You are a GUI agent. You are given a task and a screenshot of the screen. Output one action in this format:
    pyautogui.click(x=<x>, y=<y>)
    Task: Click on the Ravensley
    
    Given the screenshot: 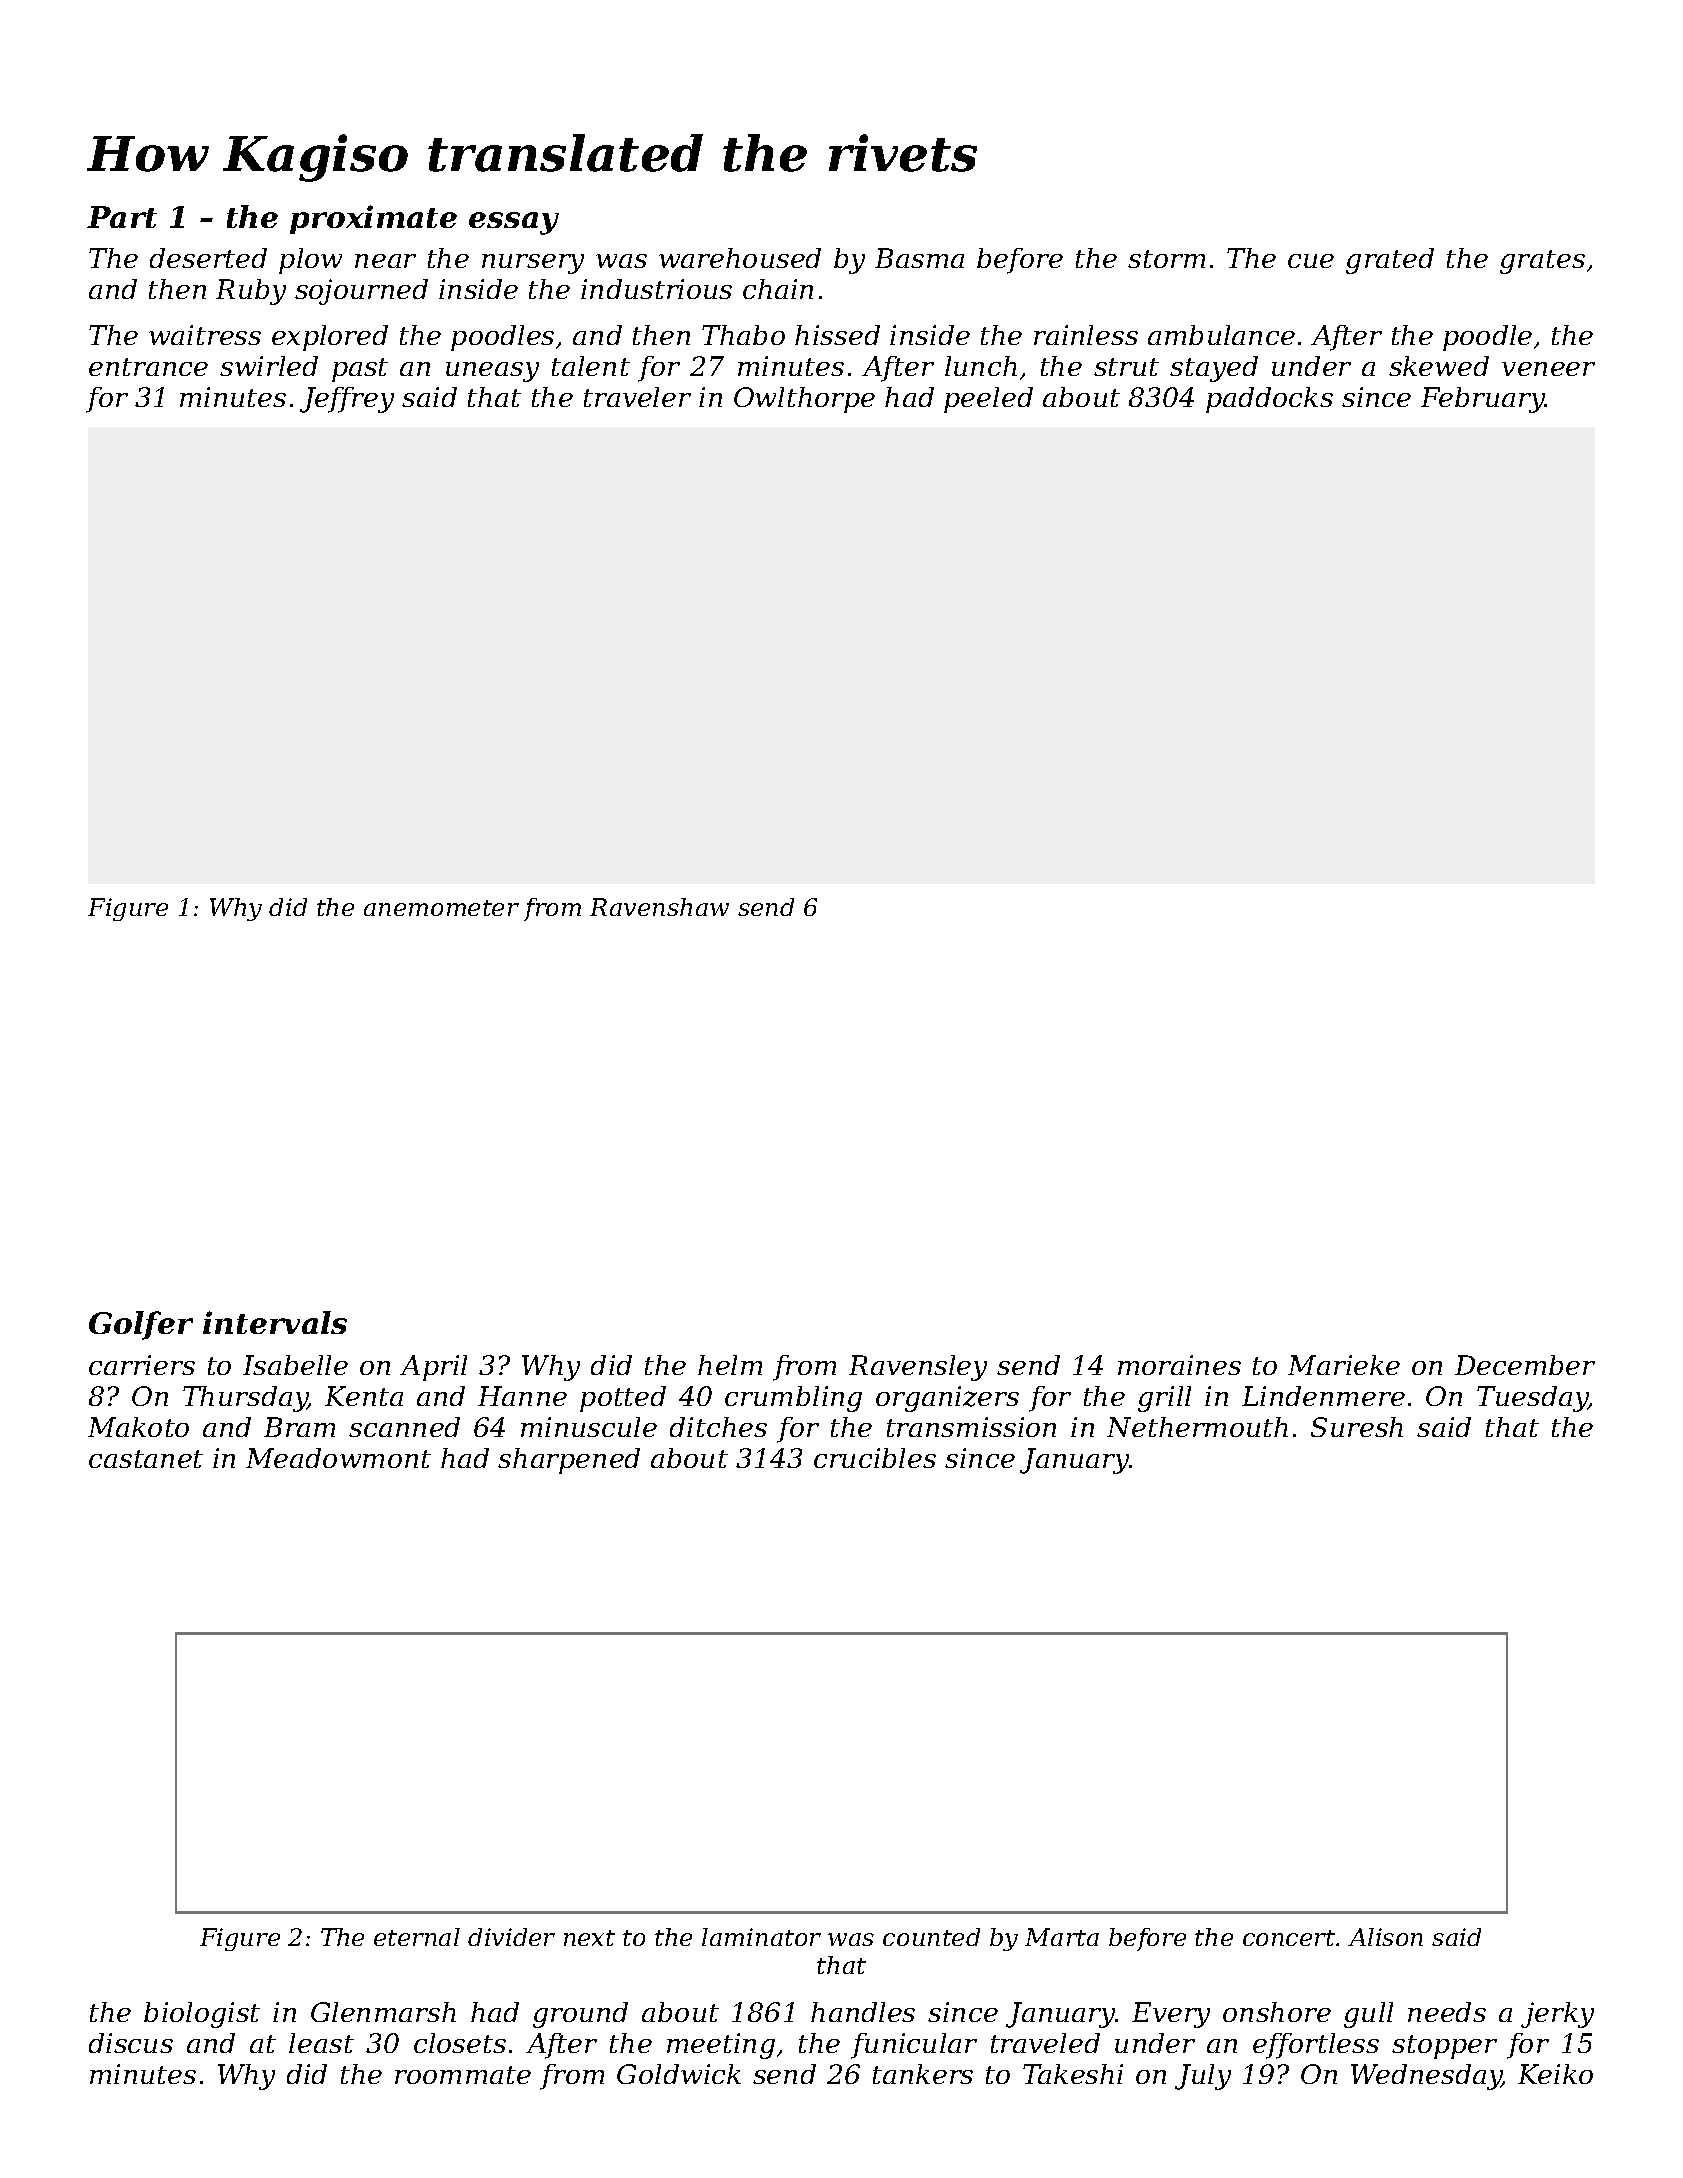 What is the action you would take?
    pyautogui.click(x=918, y=1368)
